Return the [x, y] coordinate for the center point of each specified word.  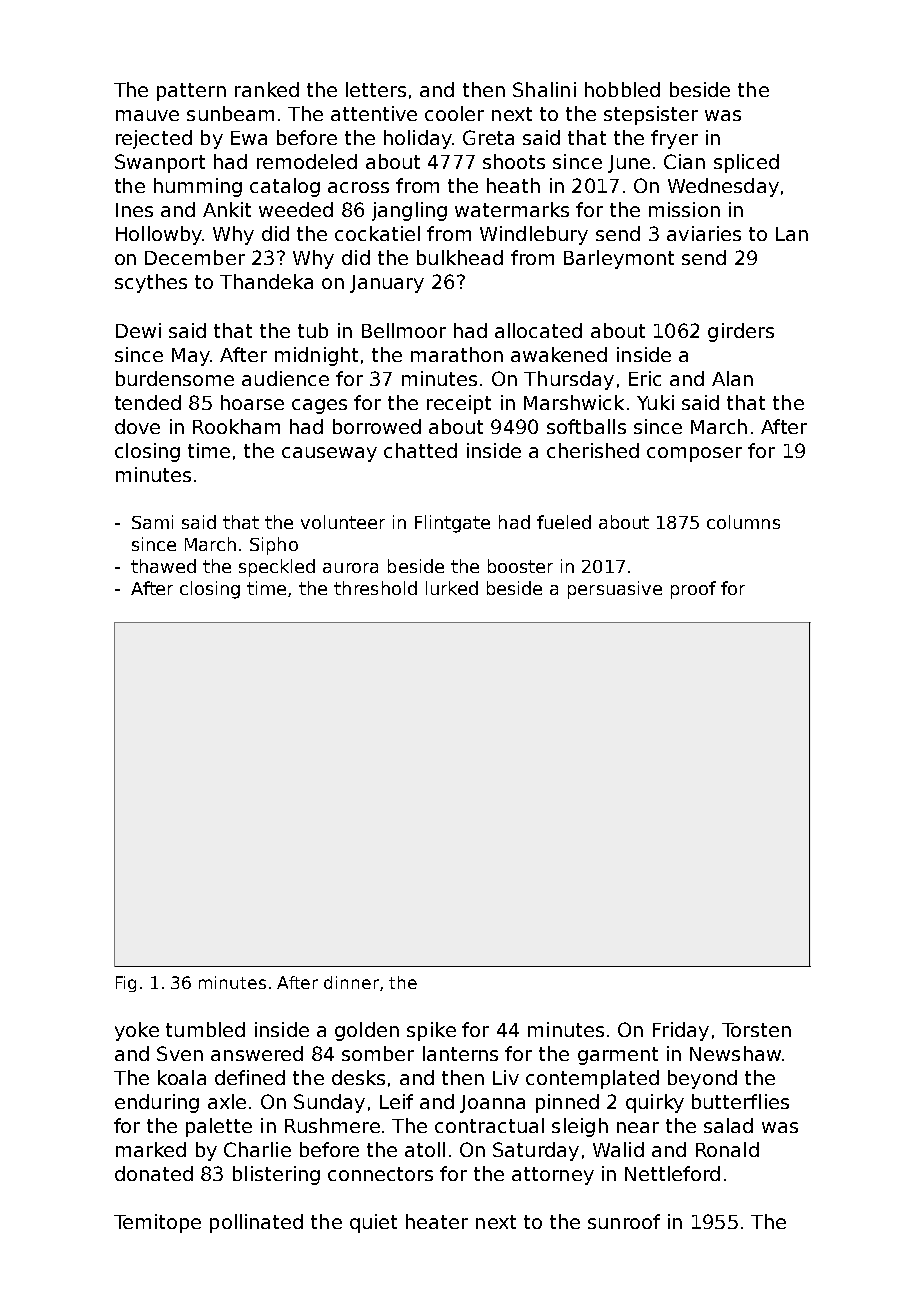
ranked [267, 89]
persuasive [615, 590]
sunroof [624, 1221]
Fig [126, 984]
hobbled [622, 89]
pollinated [256, 1223]
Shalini [544, 89]
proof [693, 590]
